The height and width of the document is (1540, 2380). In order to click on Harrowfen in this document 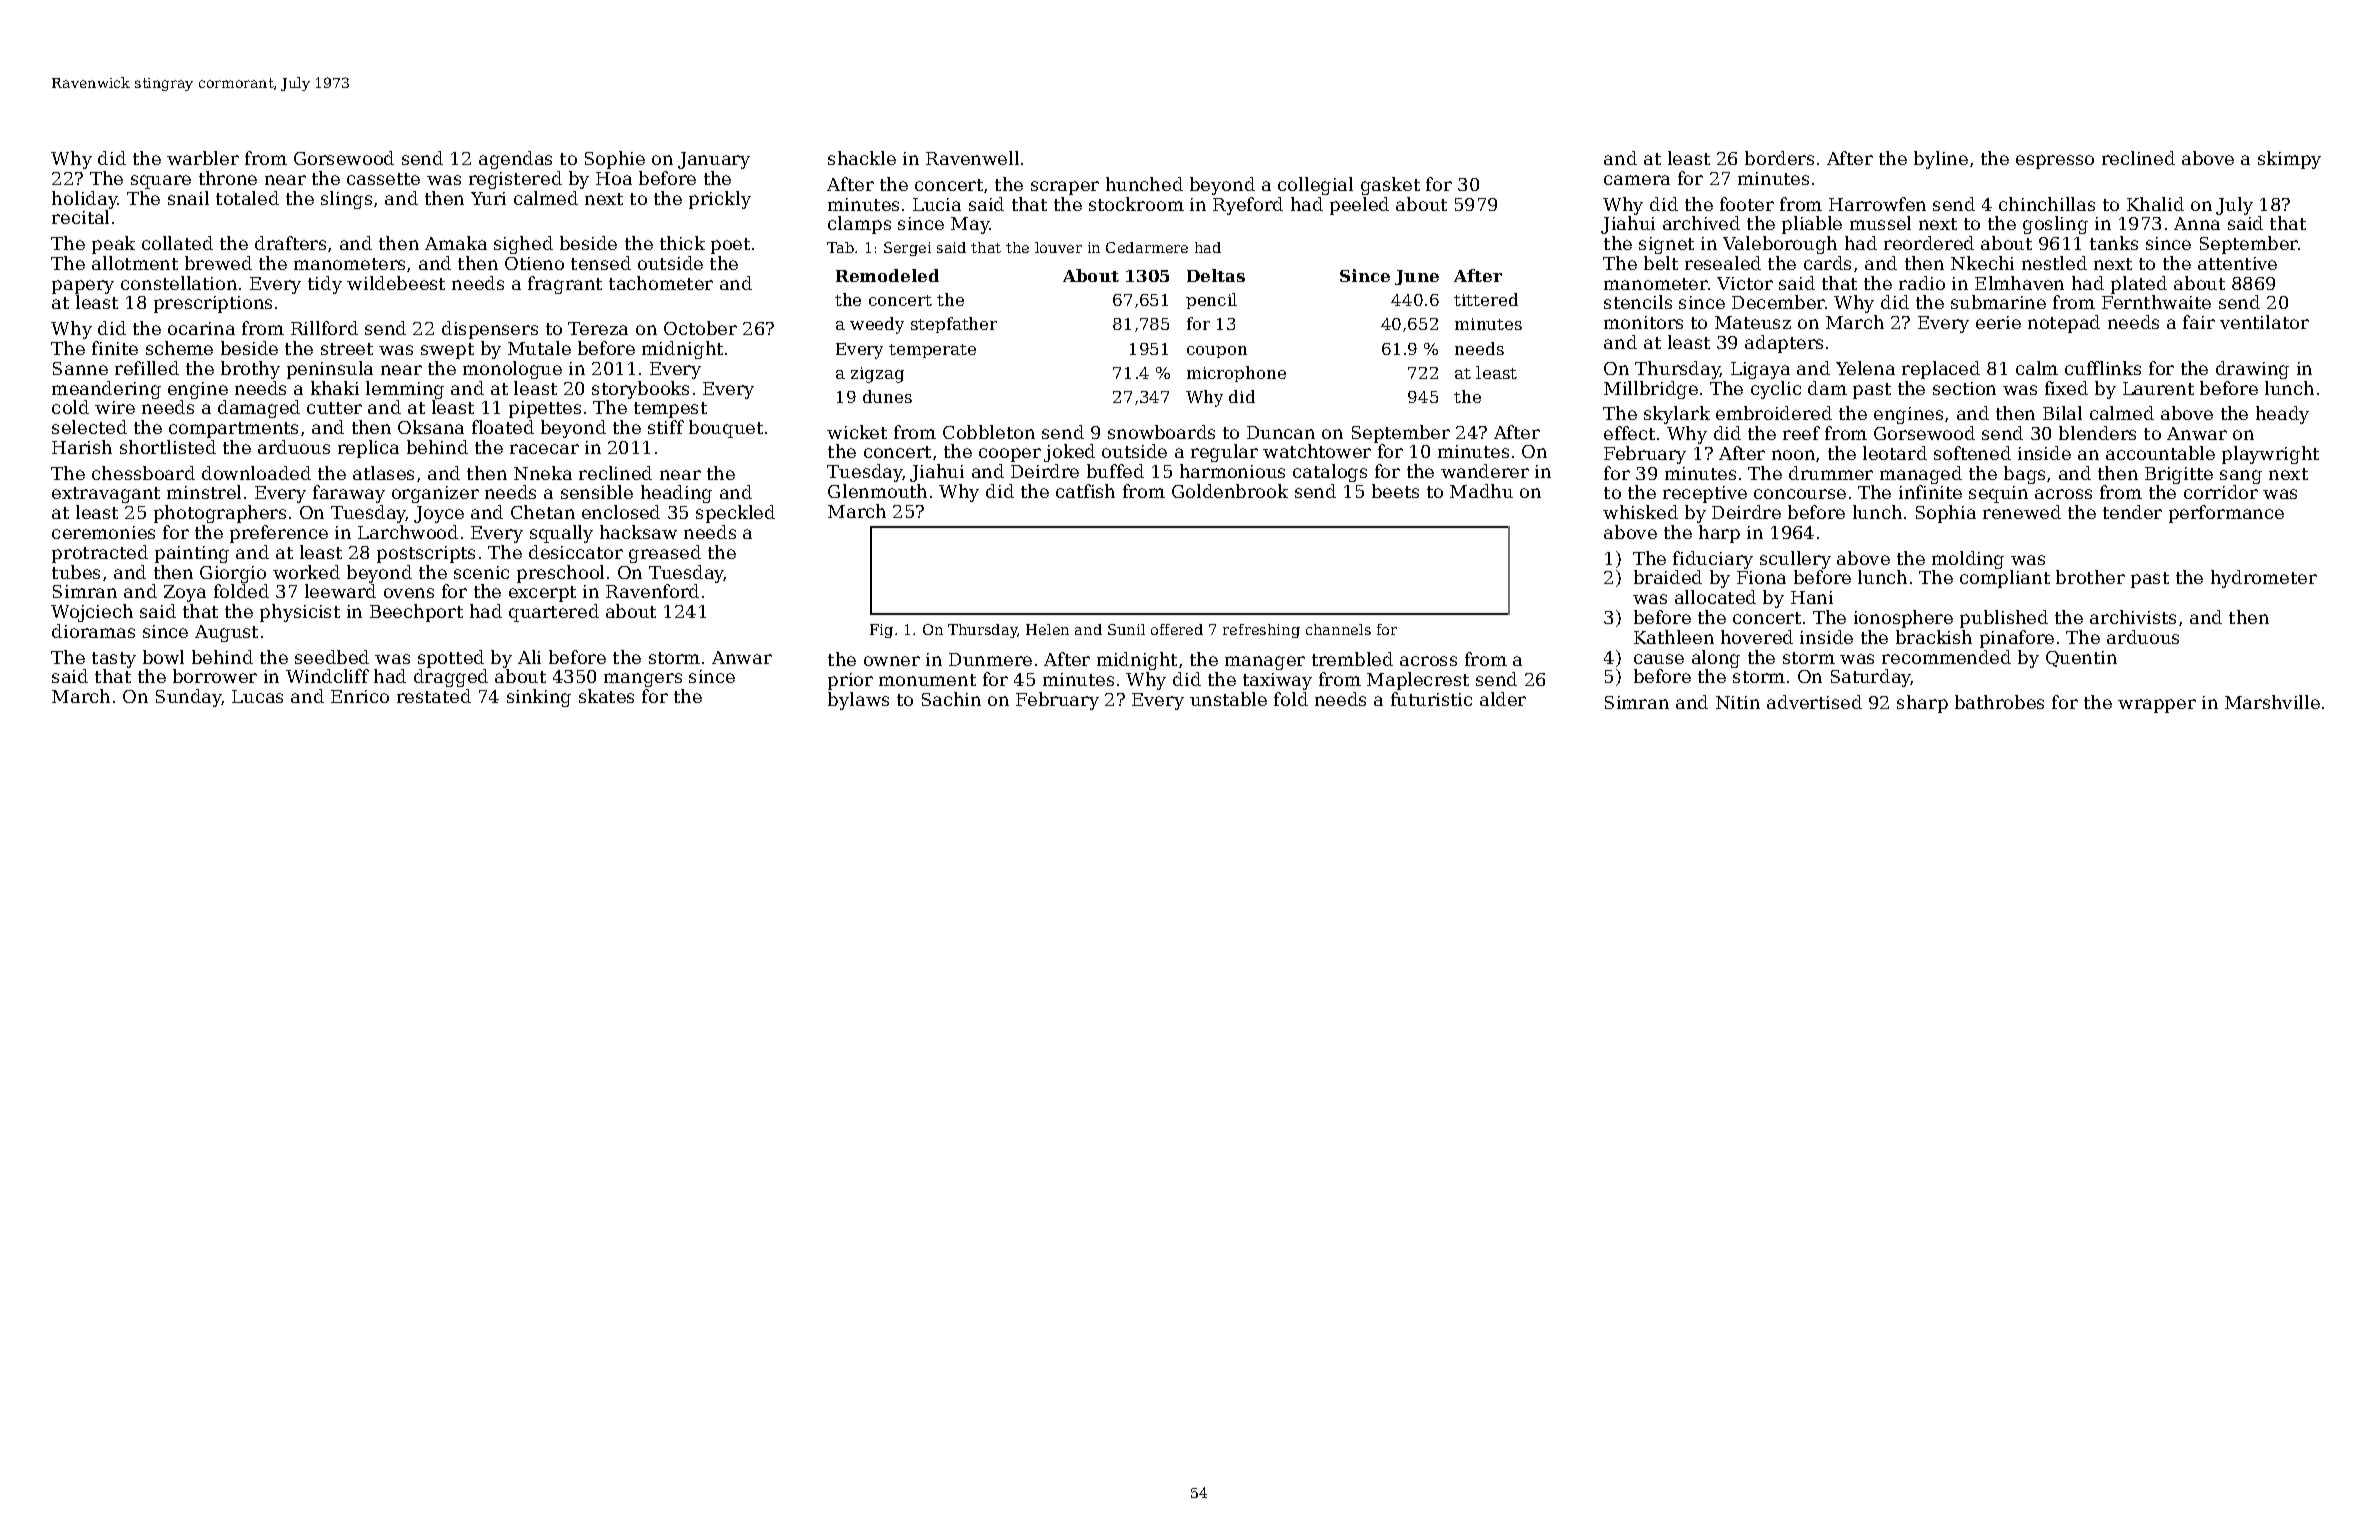, I will do `click(1877, 204)`.
